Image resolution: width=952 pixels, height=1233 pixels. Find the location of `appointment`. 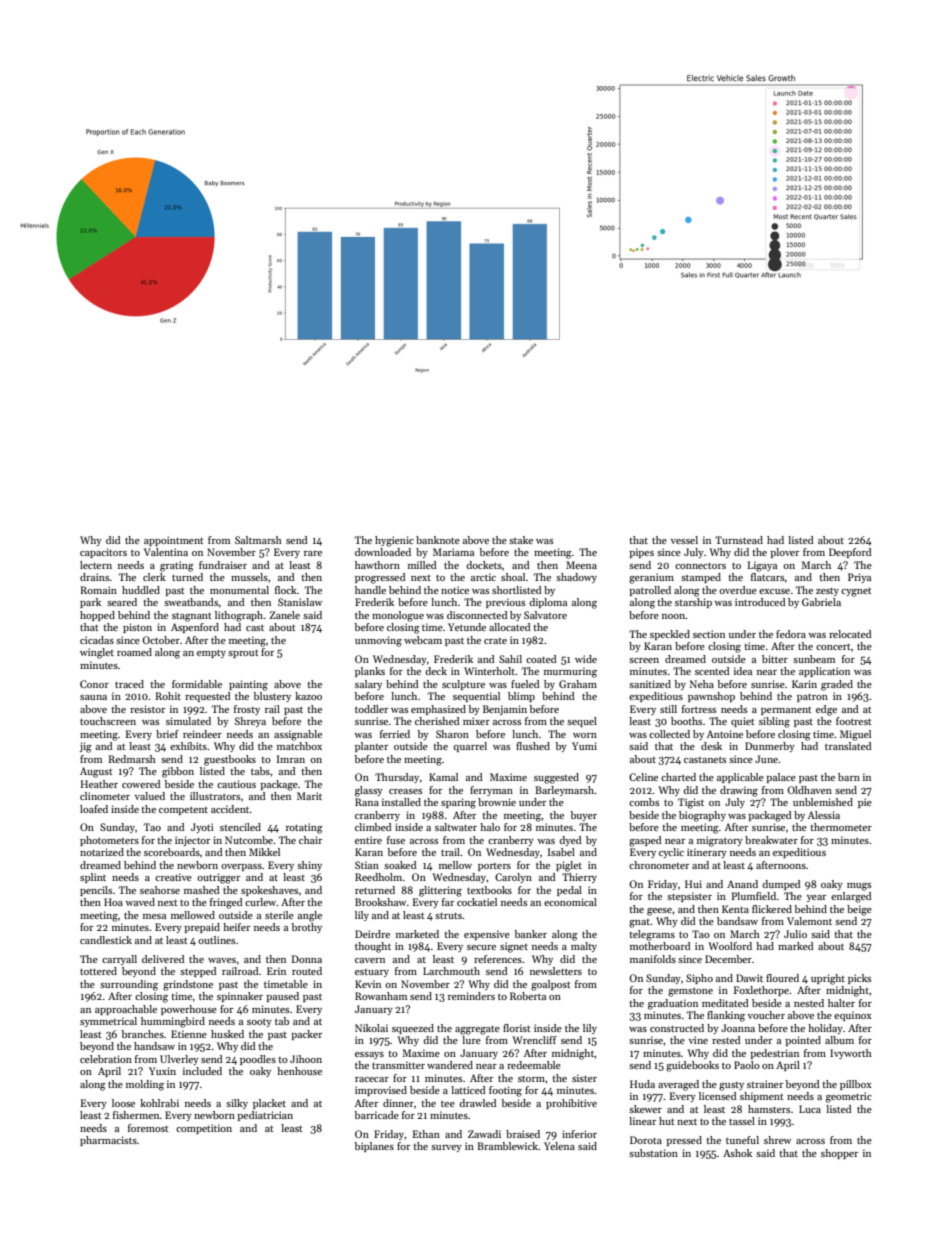

appointment is located at coordinates (173, 541).
